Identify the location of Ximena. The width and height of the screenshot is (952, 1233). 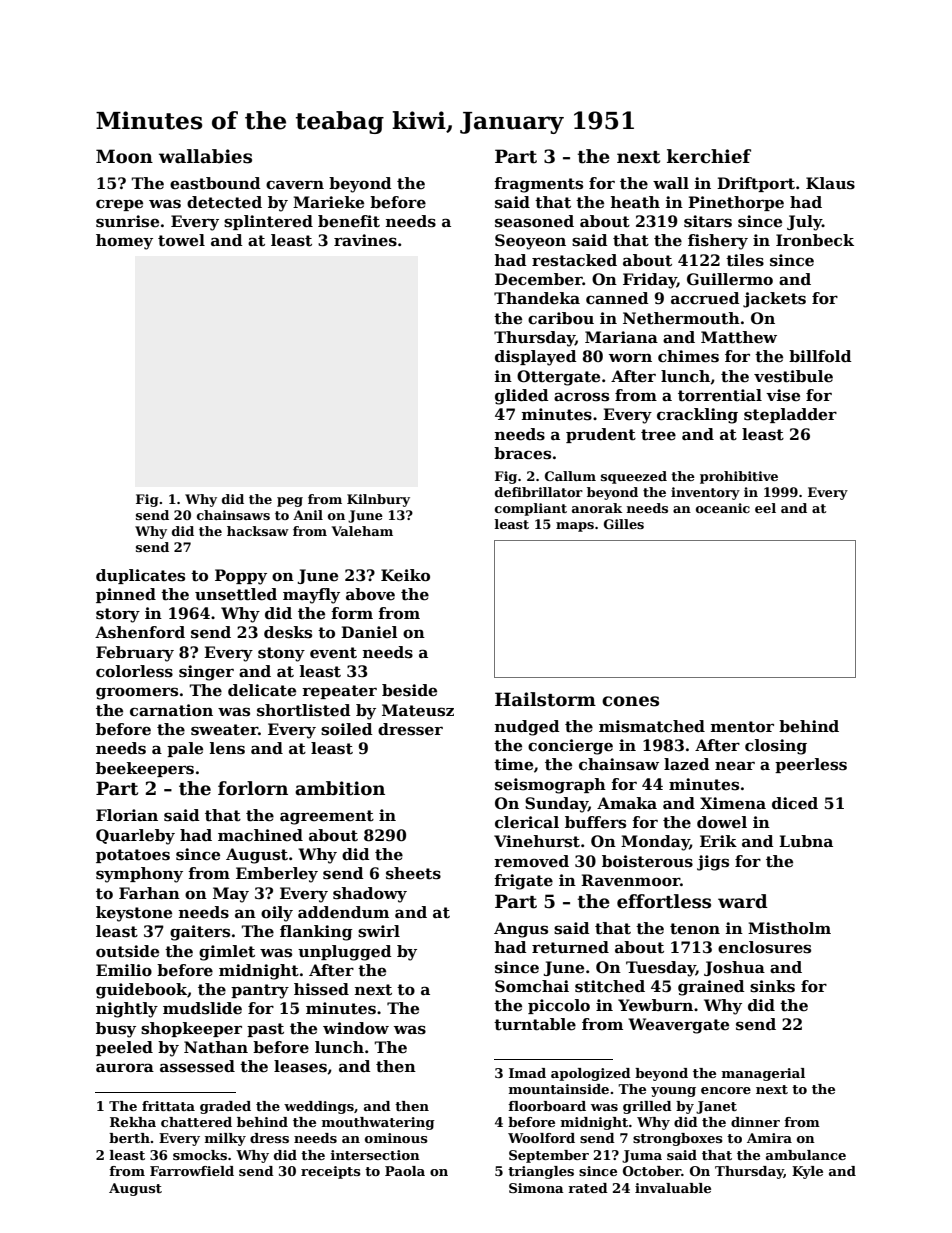
(733, 803).
